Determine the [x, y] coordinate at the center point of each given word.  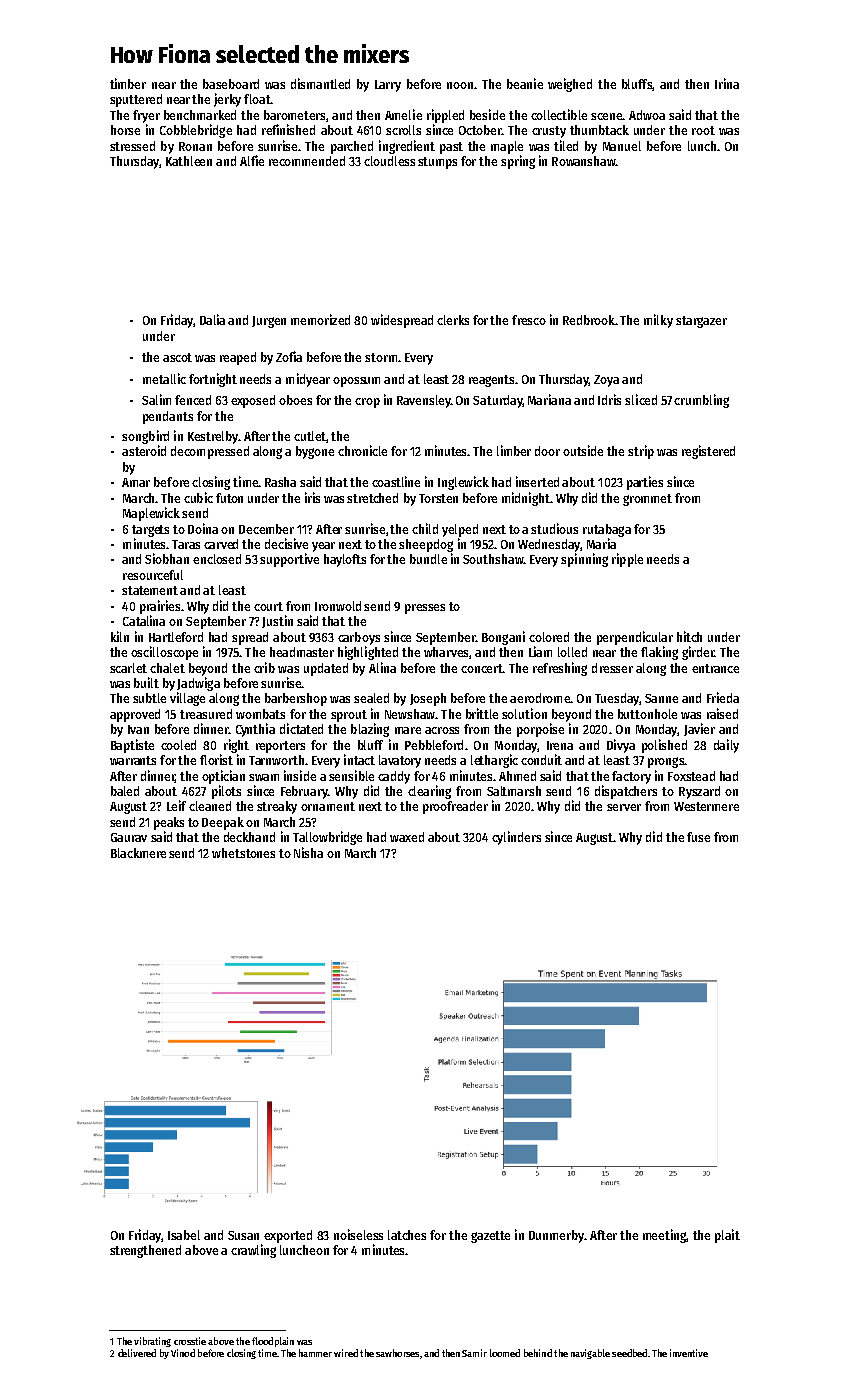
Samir [474, 1353]
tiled [566, 145]
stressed [132, 146]
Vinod [183, 1353]
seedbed [629, 1353]
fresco [529, 320]
